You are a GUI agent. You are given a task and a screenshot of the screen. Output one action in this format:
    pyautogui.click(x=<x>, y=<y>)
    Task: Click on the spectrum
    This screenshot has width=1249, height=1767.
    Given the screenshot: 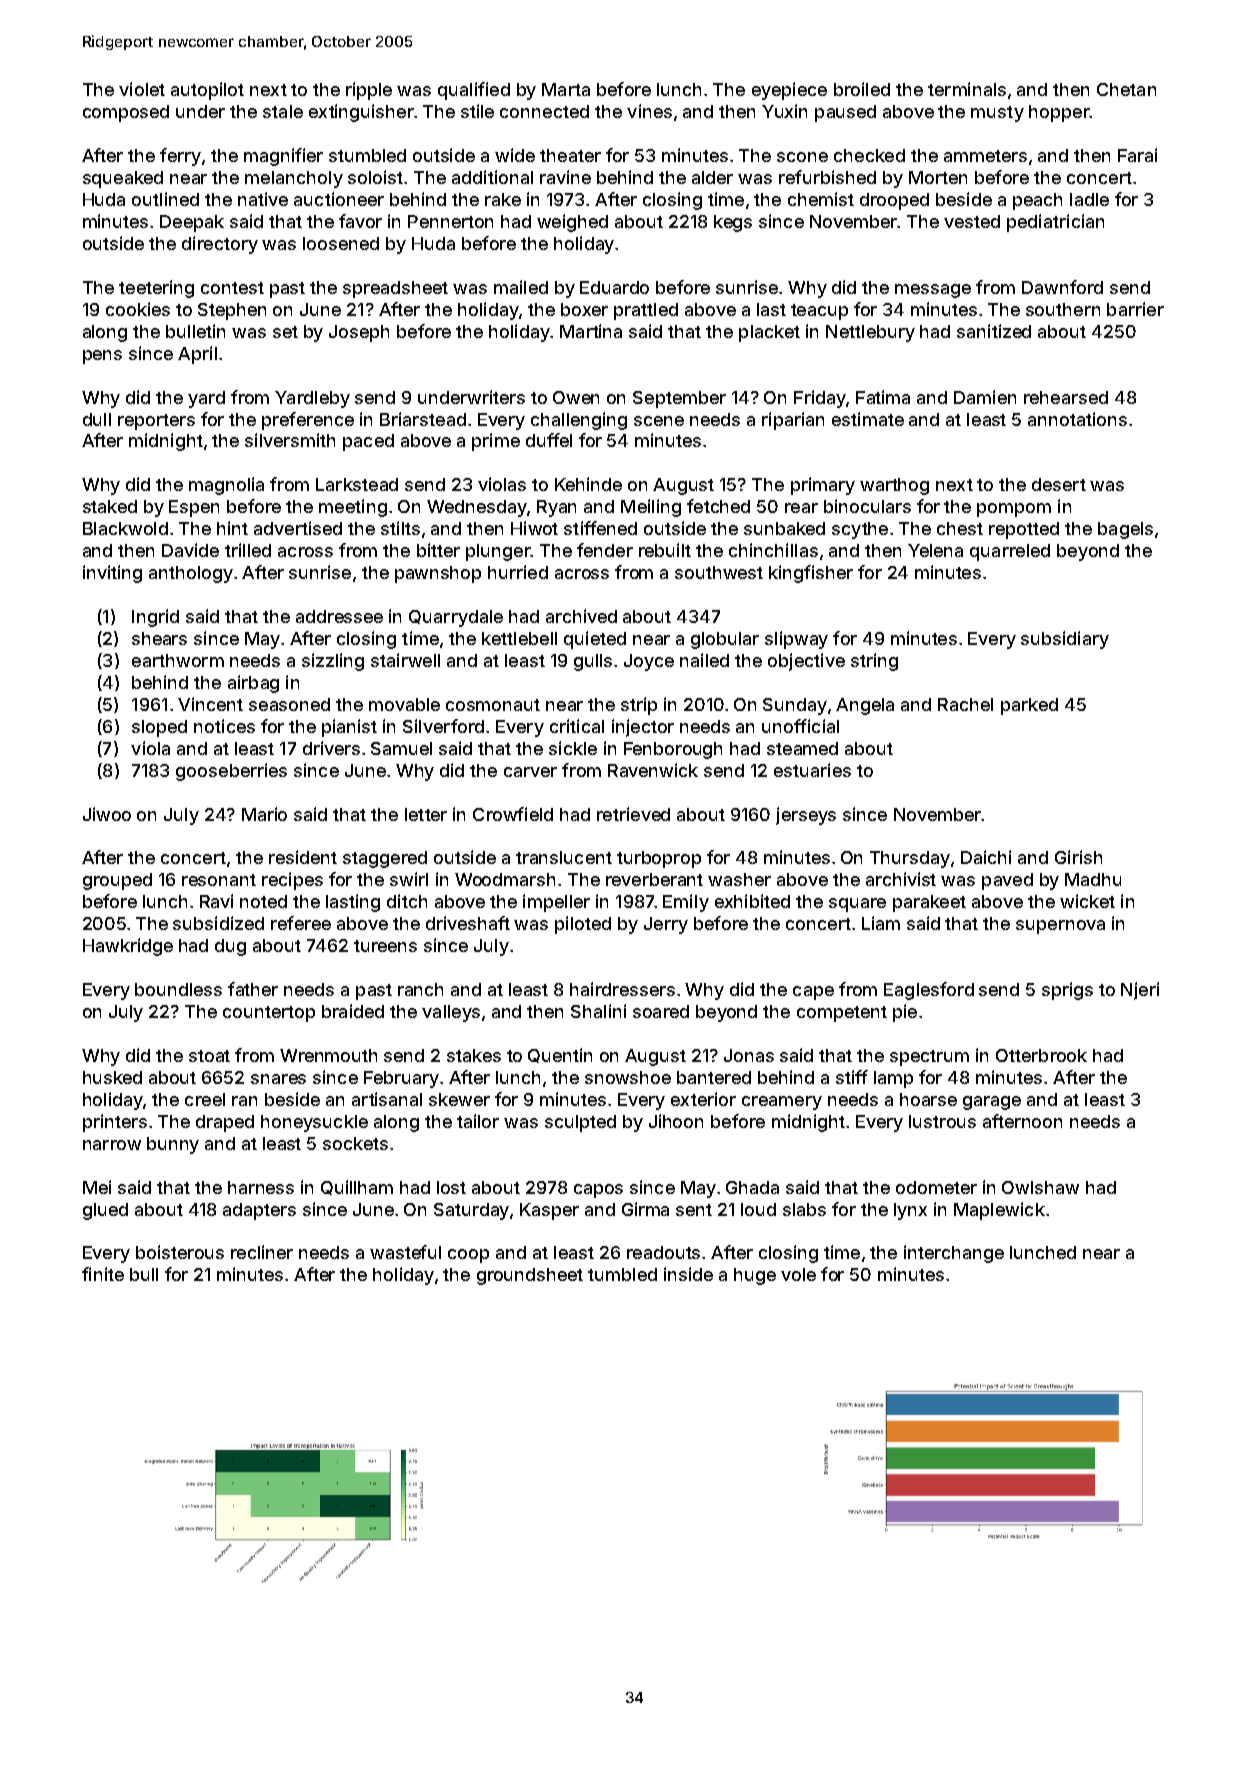 What is the action you would take?
    pyautogui.click(x=929, y=1058)
